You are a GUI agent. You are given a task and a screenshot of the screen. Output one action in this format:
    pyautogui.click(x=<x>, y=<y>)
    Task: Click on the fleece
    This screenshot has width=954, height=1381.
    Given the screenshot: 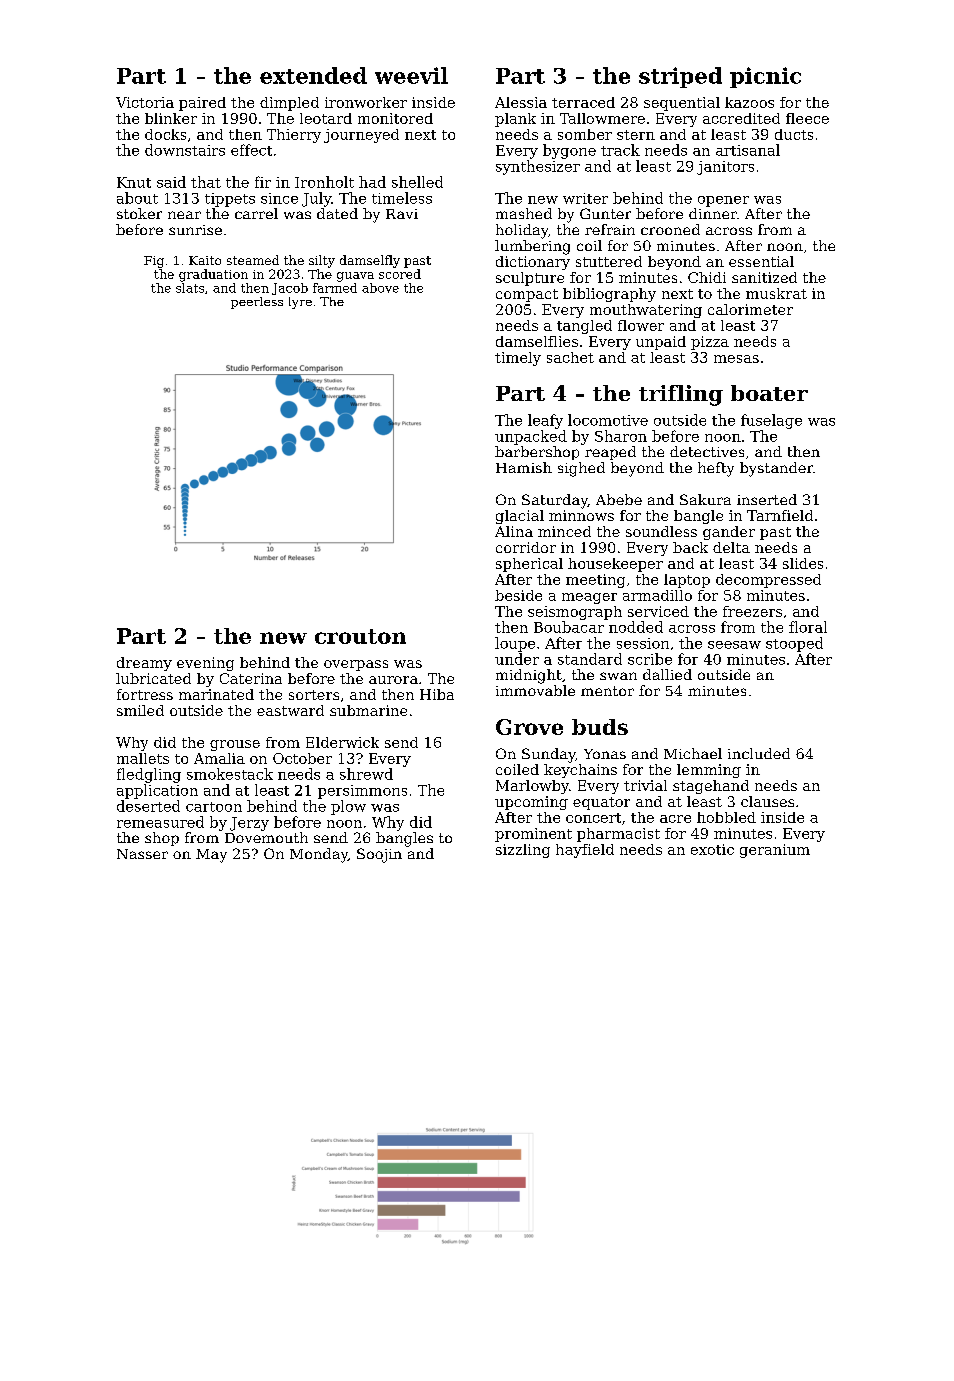 What is the action you would take?
    pyautogui.click(x=807, y=118)
